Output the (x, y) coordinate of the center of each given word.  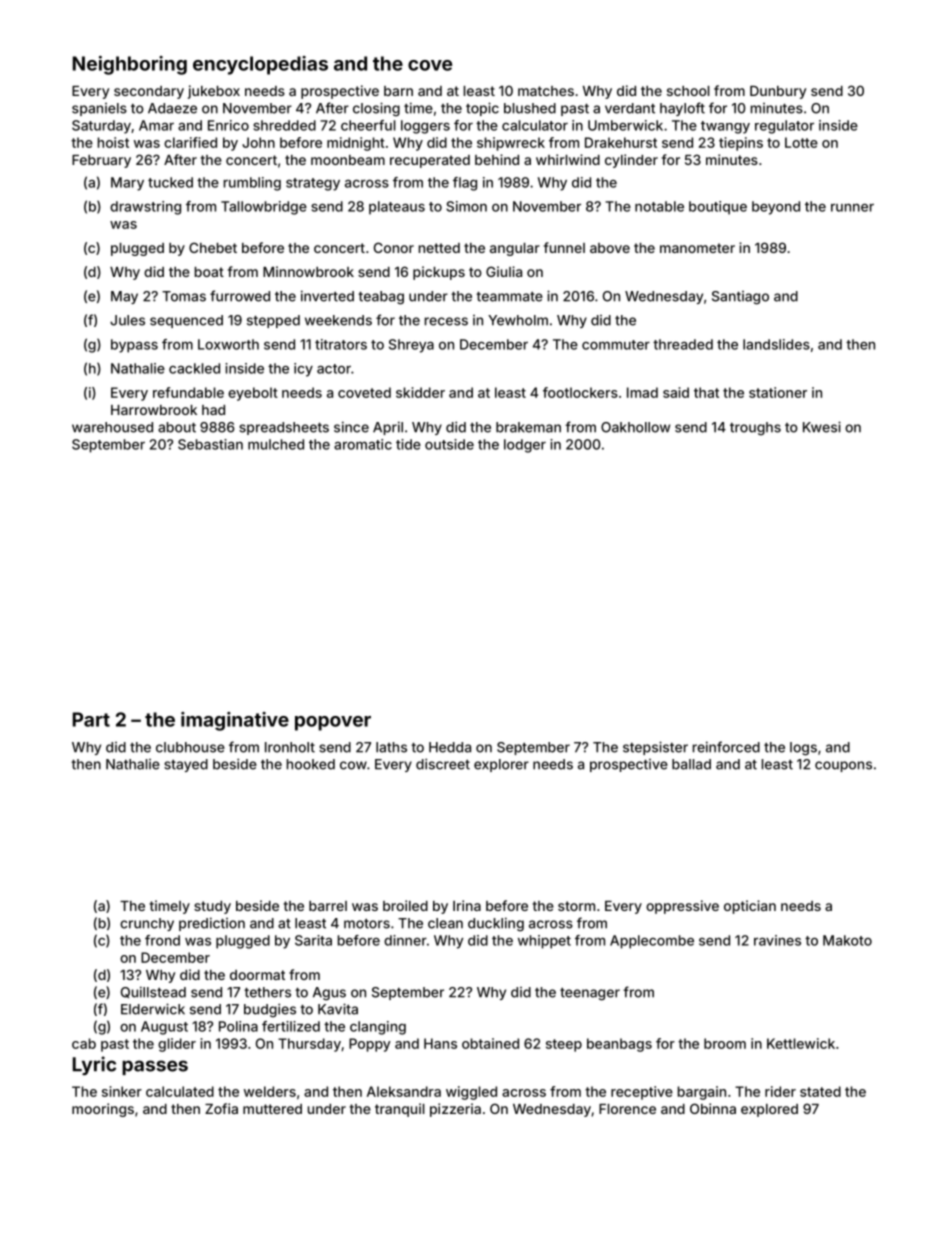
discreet (443, 764)
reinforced (726, 747)
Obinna (713, 1108)
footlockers (580, 392)
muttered (272, 1109)
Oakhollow (635, 427)
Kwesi (822, 427)
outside (449, 444)
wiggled (471, 1093)
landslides (776, 344)
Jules (127, 320)
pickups (439, 273)
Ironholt (290, 747)
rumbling (252, 184)
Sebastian (210, 444)
